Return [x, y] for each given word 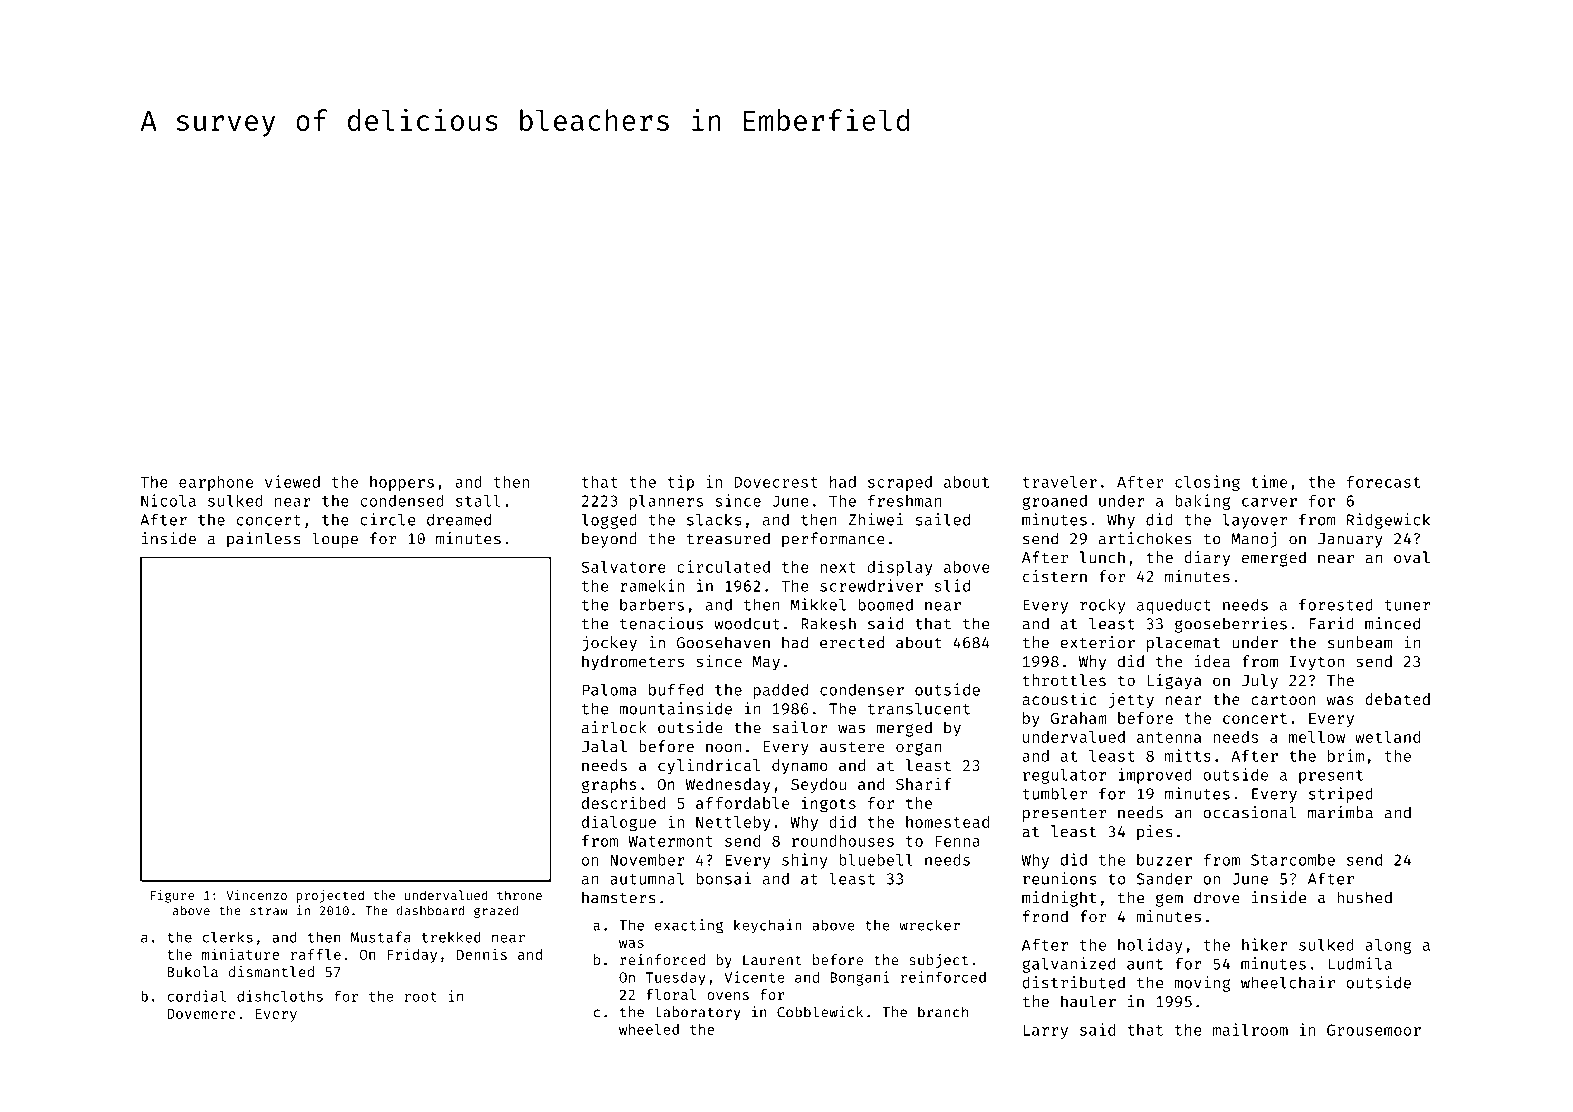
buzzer [1164, 860]
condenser [862, 689]
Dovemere [201, 1014]
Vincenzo [256, 895]
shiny [805, 861]
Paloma [609, 689]
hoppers [402, 483]
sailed [942, 519]
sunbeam [1360, 642]
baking [1202, 502]
